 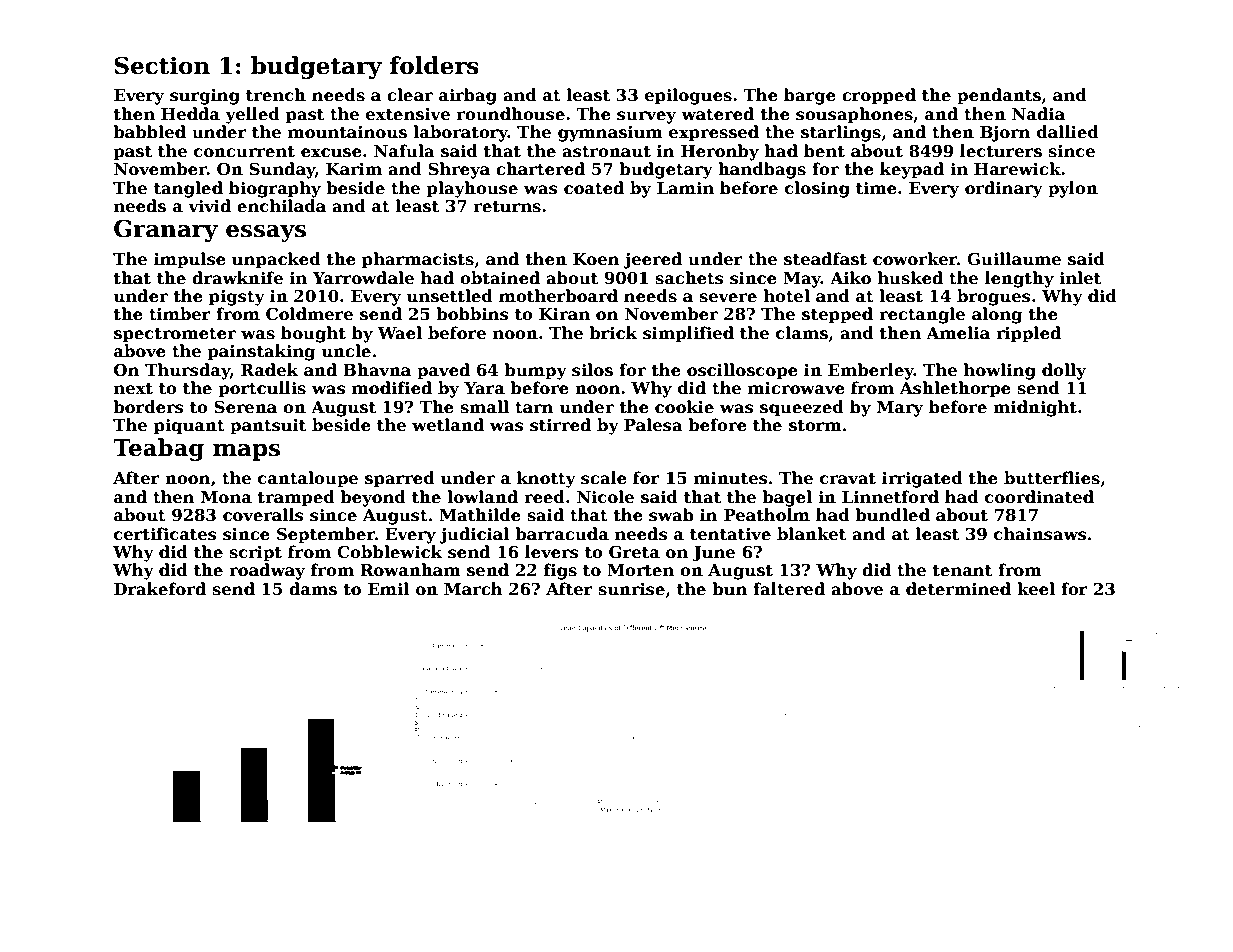 What do you see at coordinates (730, 534) in the image?
I see `tentative` at bounding box center [730, 534].
